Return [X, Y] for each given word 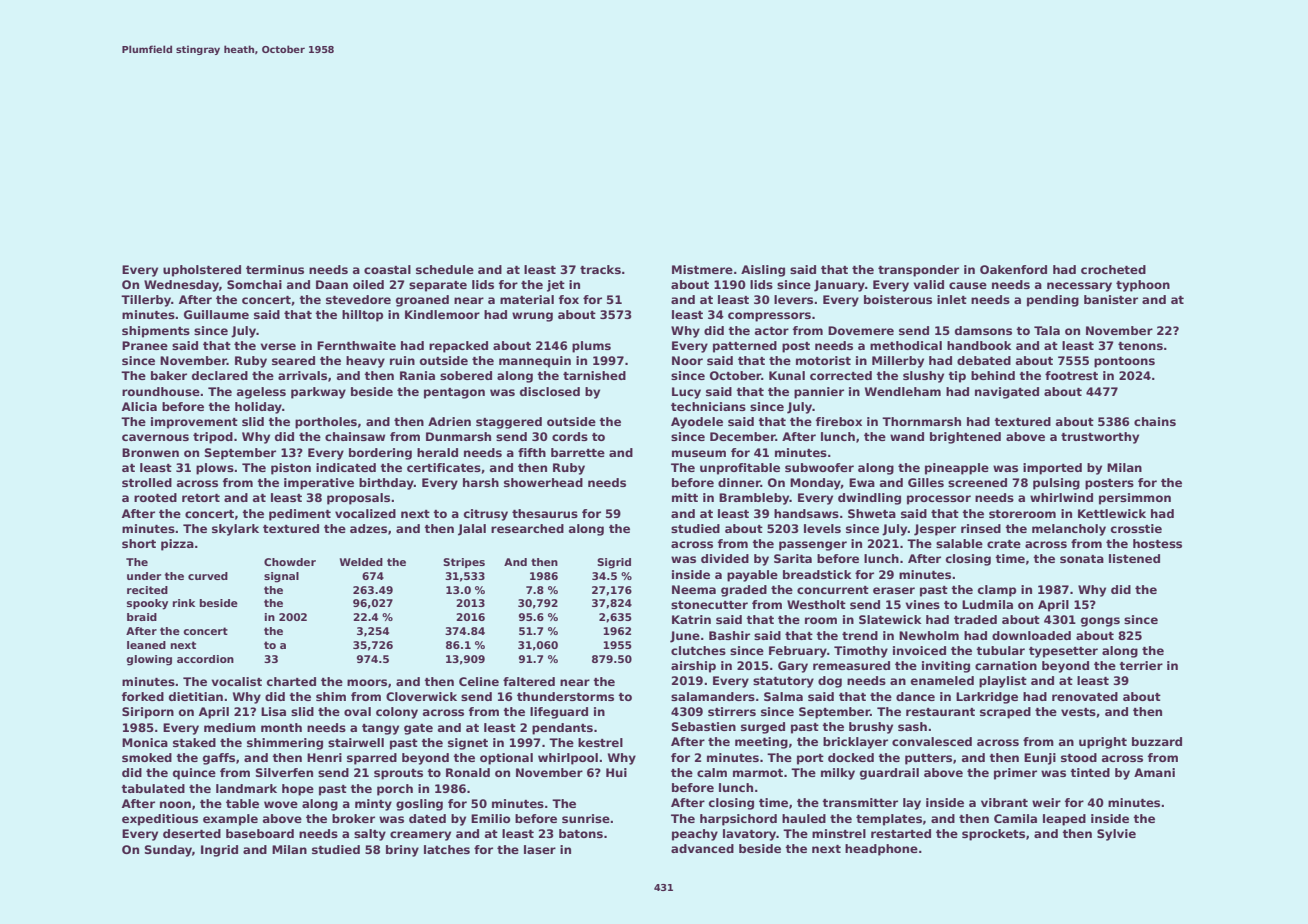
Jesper [935, 530]
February [798, 652]
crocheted [1113, 269]
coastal [387, 269]
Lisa [273, 711]
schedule [445, 269]
